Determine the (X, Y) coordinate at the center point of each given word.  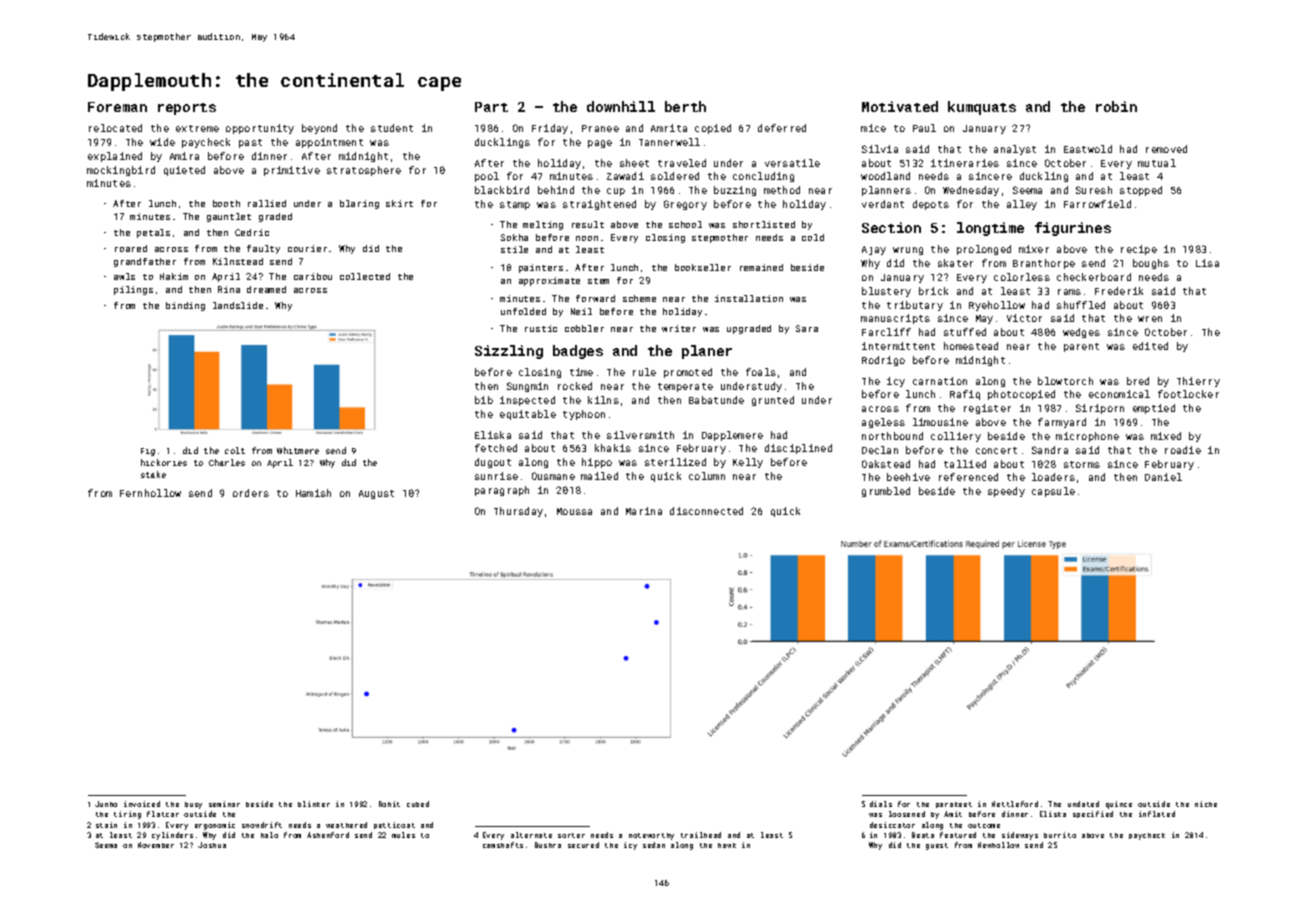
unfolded (523, 311)
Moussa (574, 511)
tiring (127, 815)
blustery (886, 292)
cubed (418, 804)
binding (185, 306)
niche (1206, 804)
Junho (106, 804)
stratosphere (364, 171)
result (588, 224)
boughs (1151, 264)
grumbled (886, 492)
